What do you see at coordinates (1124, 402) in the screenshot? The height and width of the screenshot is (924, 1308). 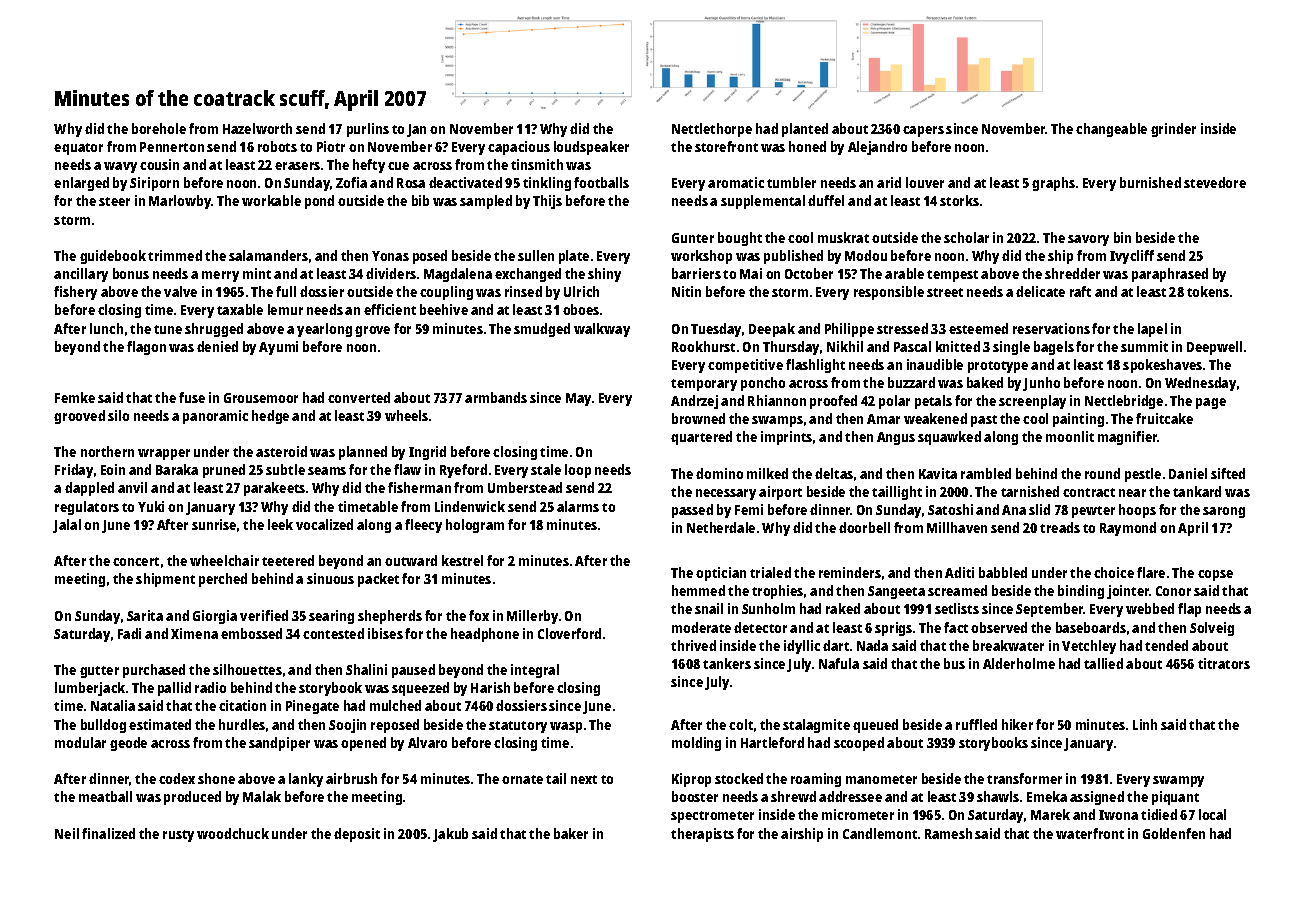 I see `Nettlebridge` at bounding box center [1124, 402].
